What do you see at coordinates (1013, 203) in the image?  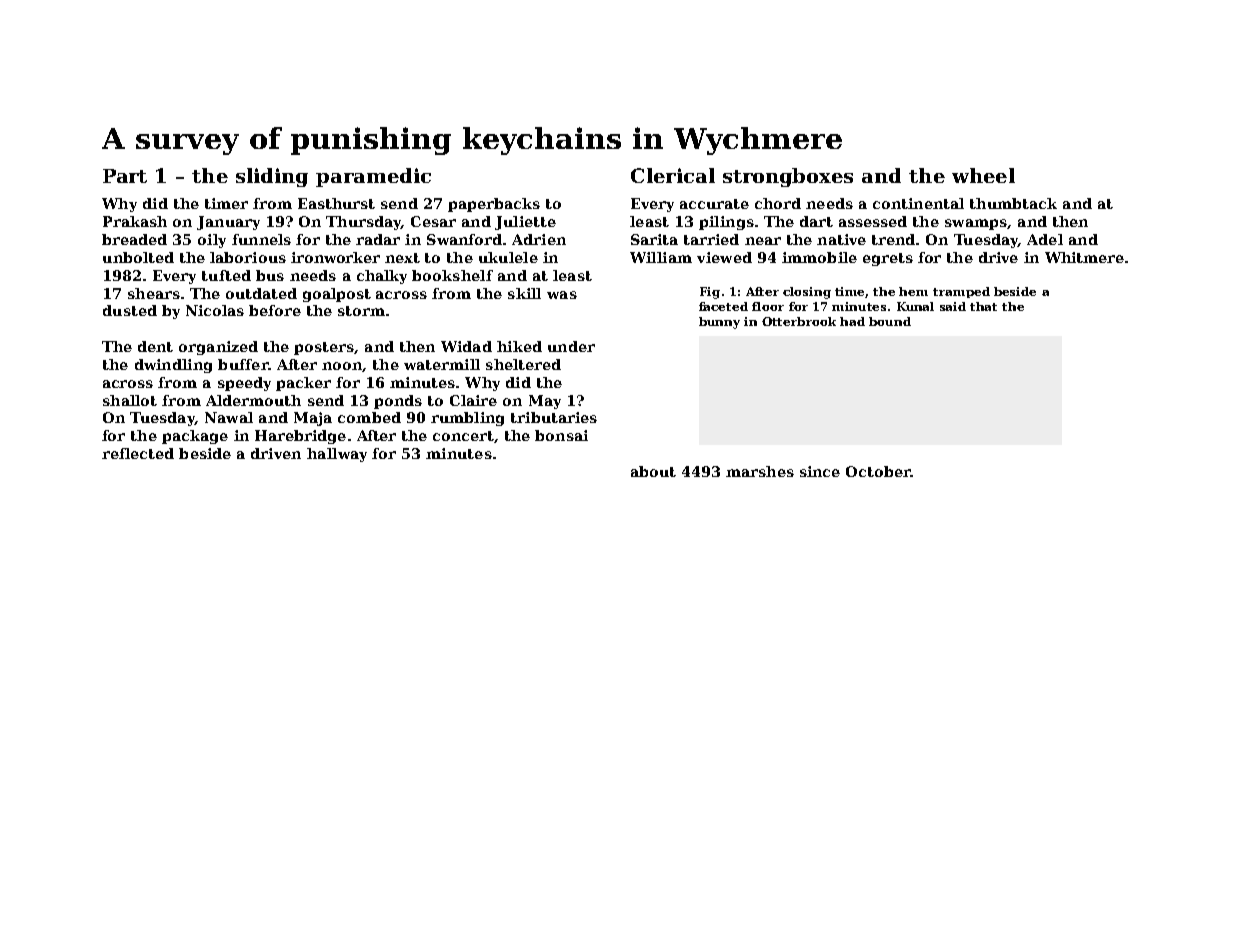 I see `thumbtack` at bounding box center [1013, 203].
